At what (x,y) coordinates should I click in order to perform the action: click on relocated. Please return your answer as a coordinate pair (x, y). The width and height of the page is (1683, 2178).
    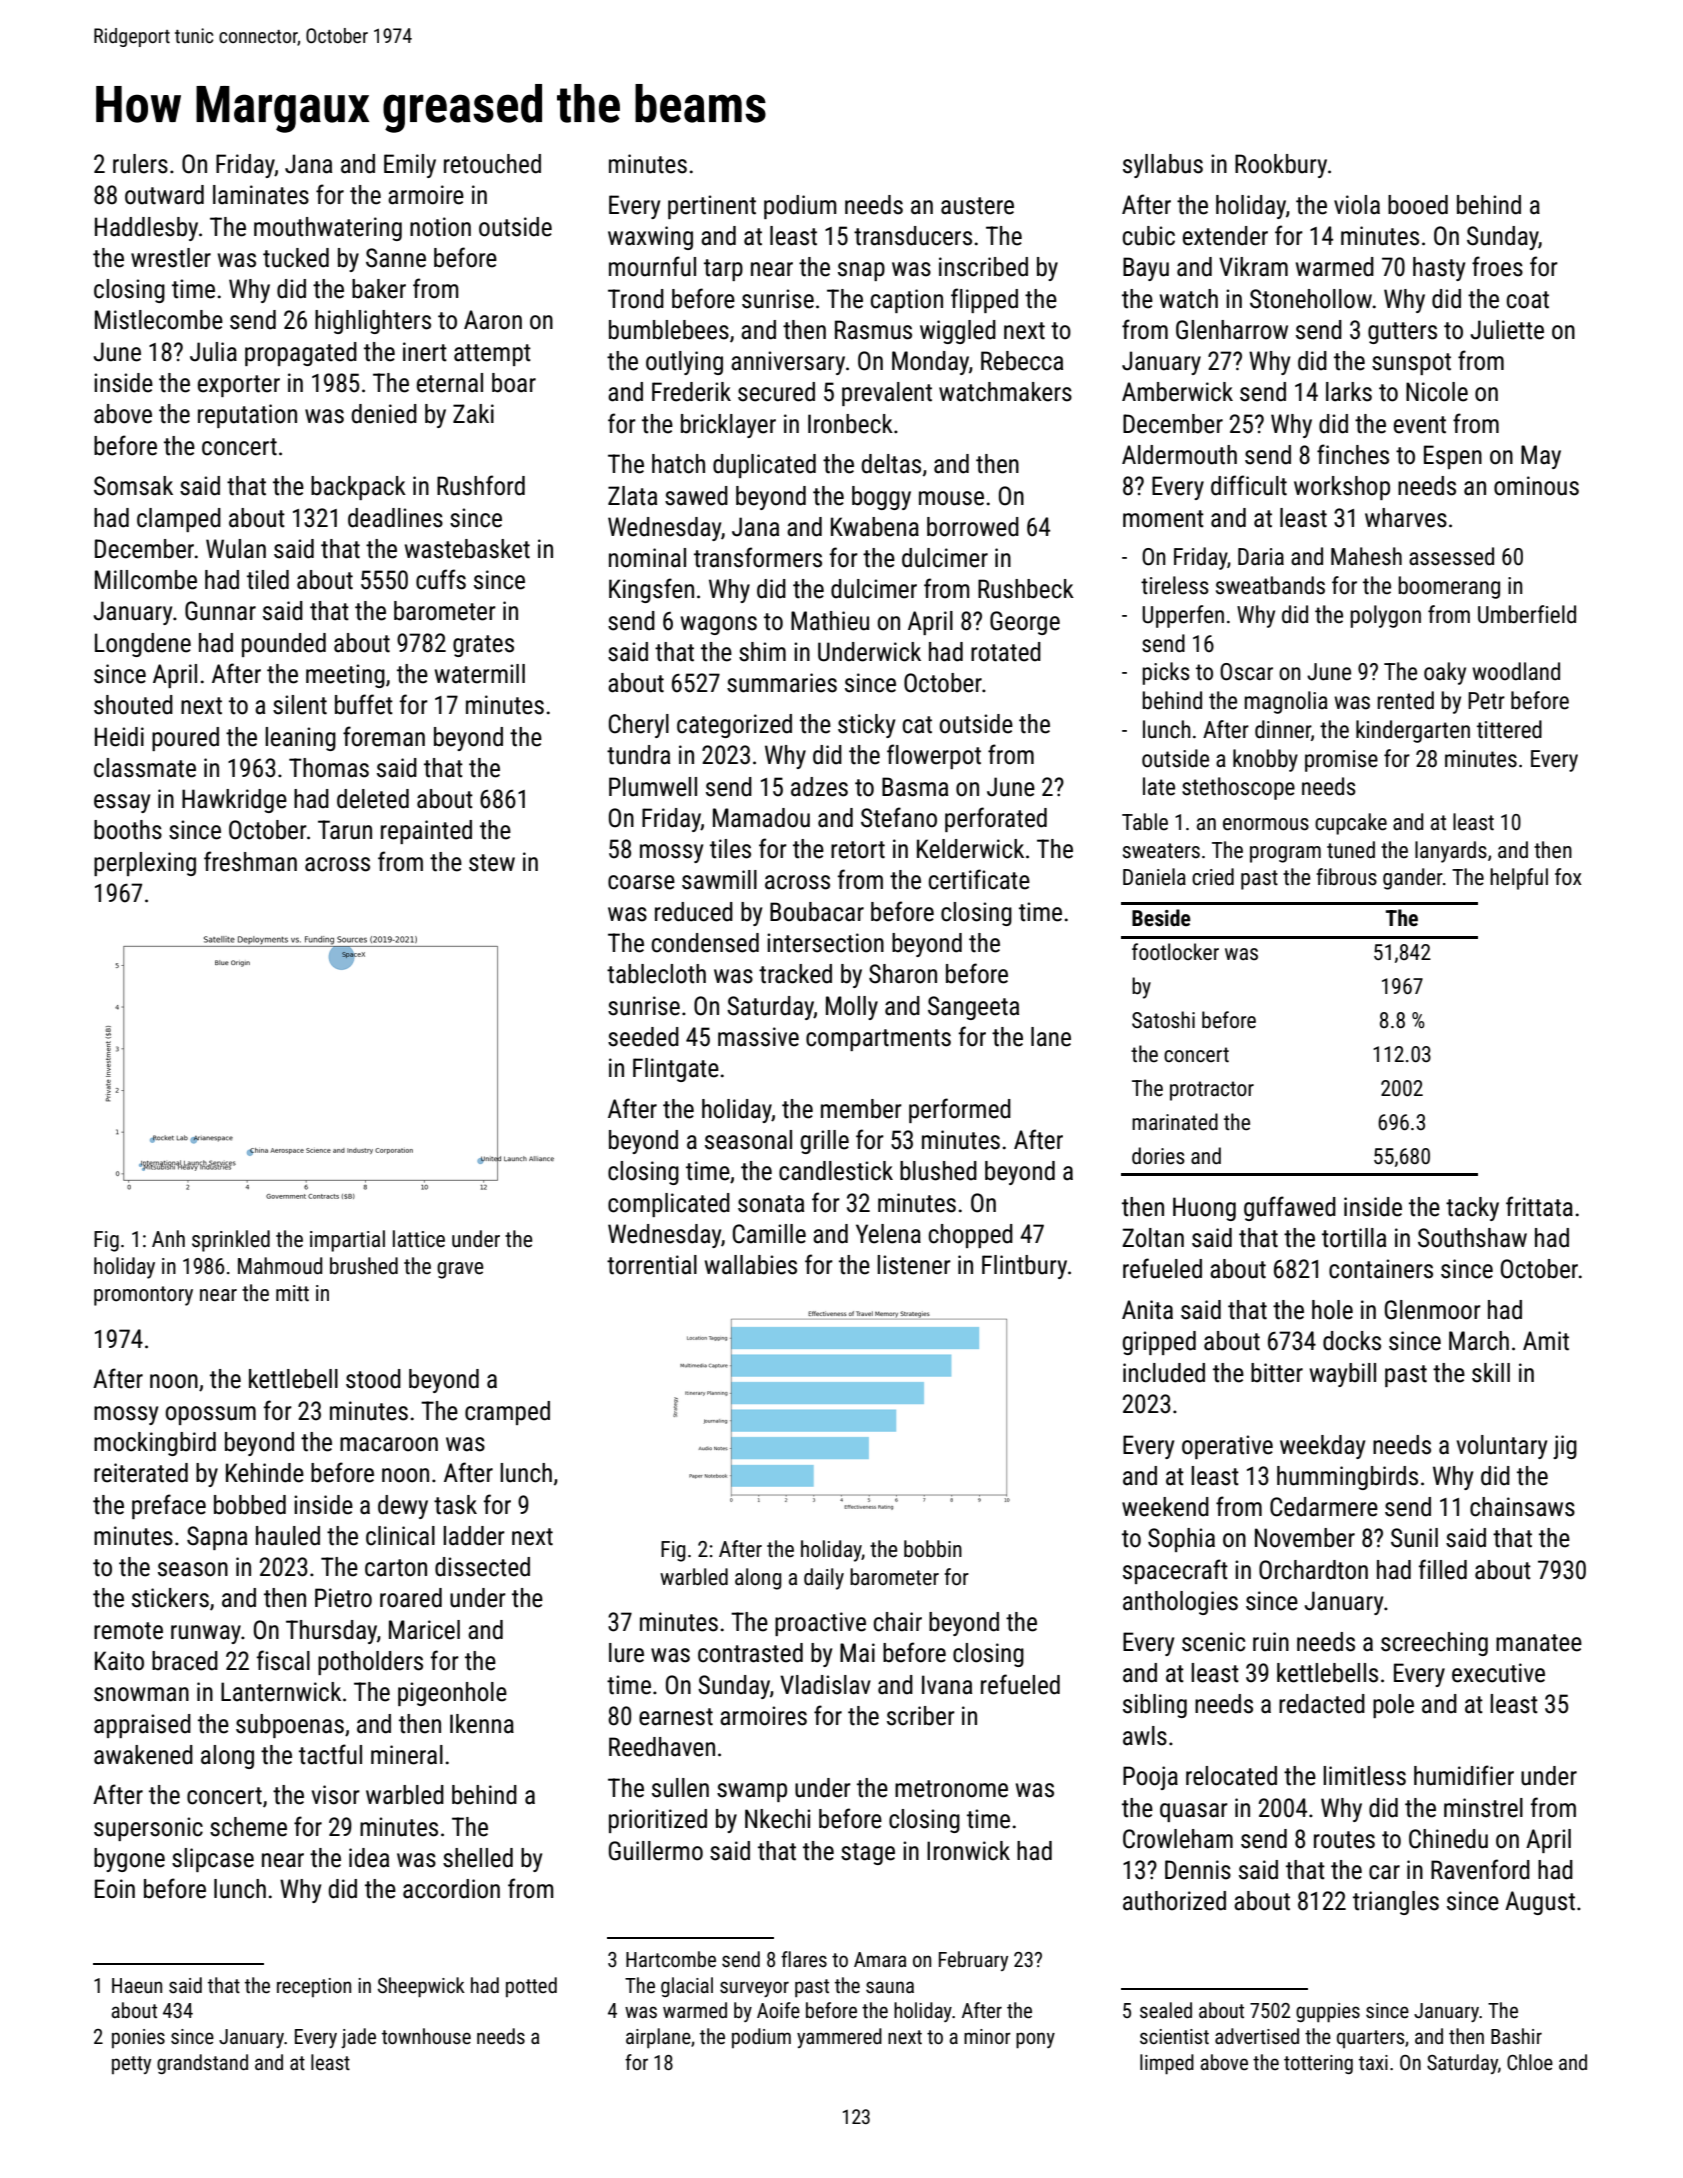
    Looking at the image, I should click on (1231, 1776).
